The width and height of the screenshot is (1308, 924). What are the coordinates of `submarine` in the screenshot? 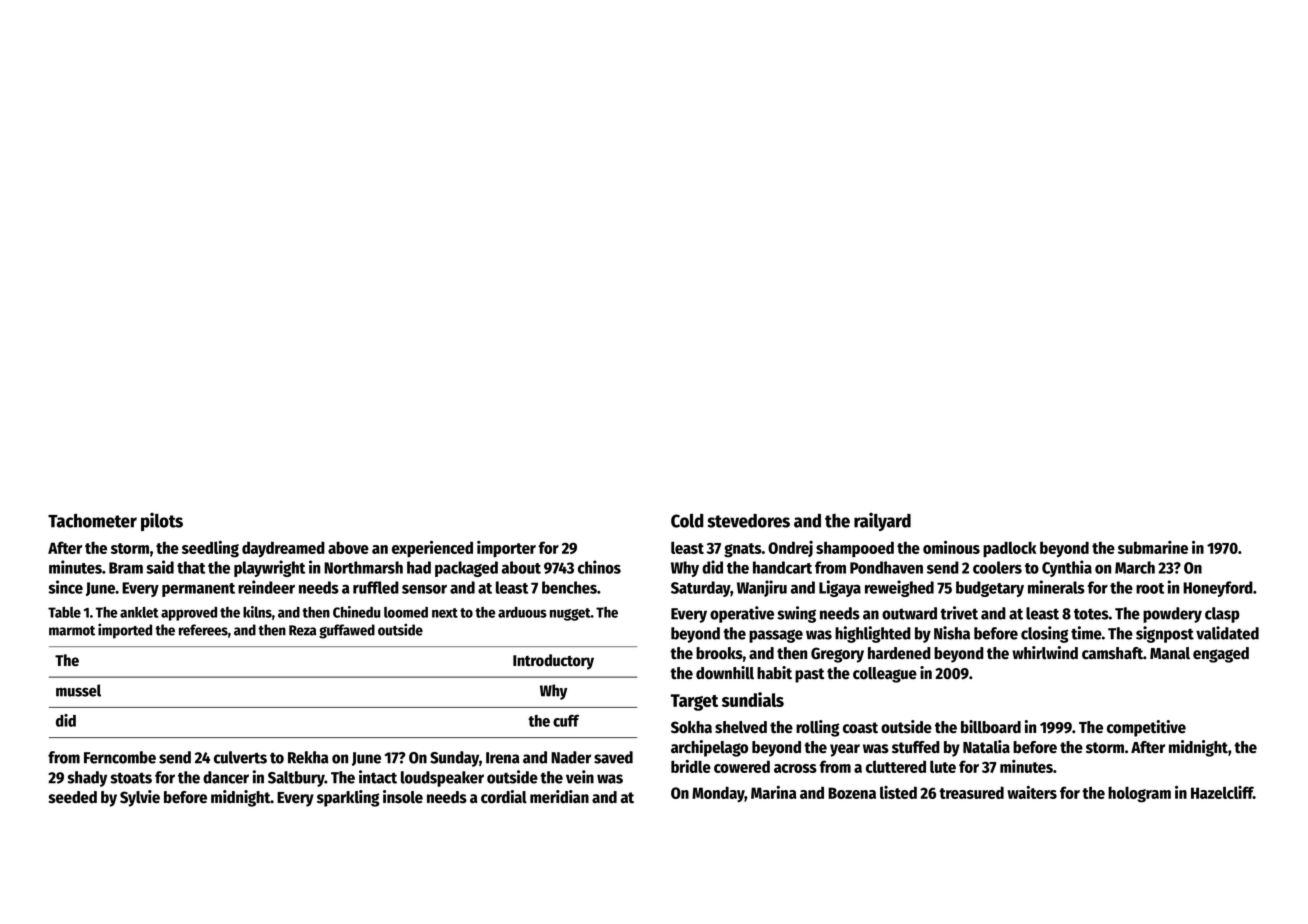 It's located at (1153, 547).
